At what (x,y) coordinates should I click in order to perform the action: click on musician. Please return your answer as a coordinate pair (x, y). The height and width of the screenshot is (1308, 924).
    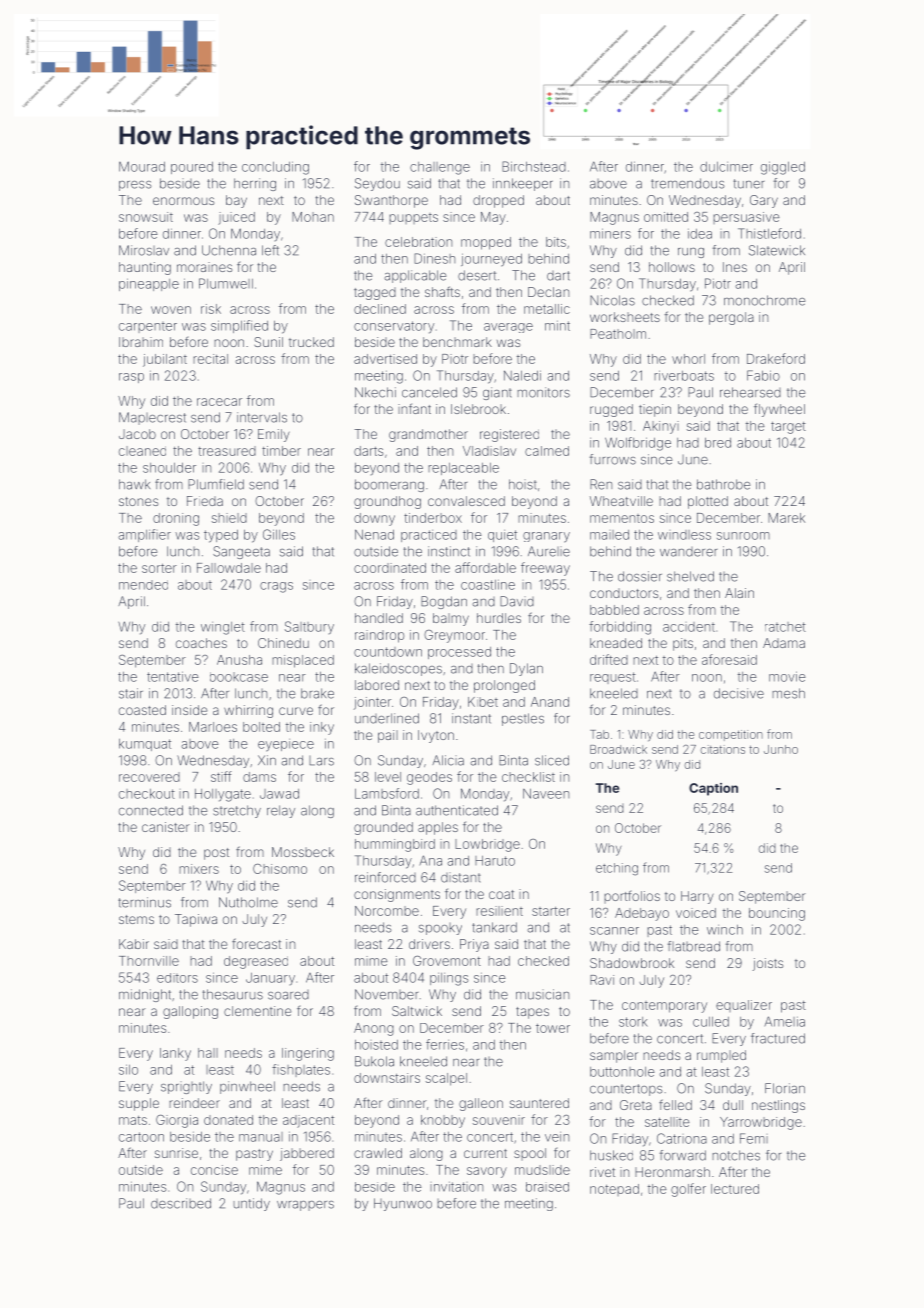
    Looking at the image, I should click on (542, 994).
